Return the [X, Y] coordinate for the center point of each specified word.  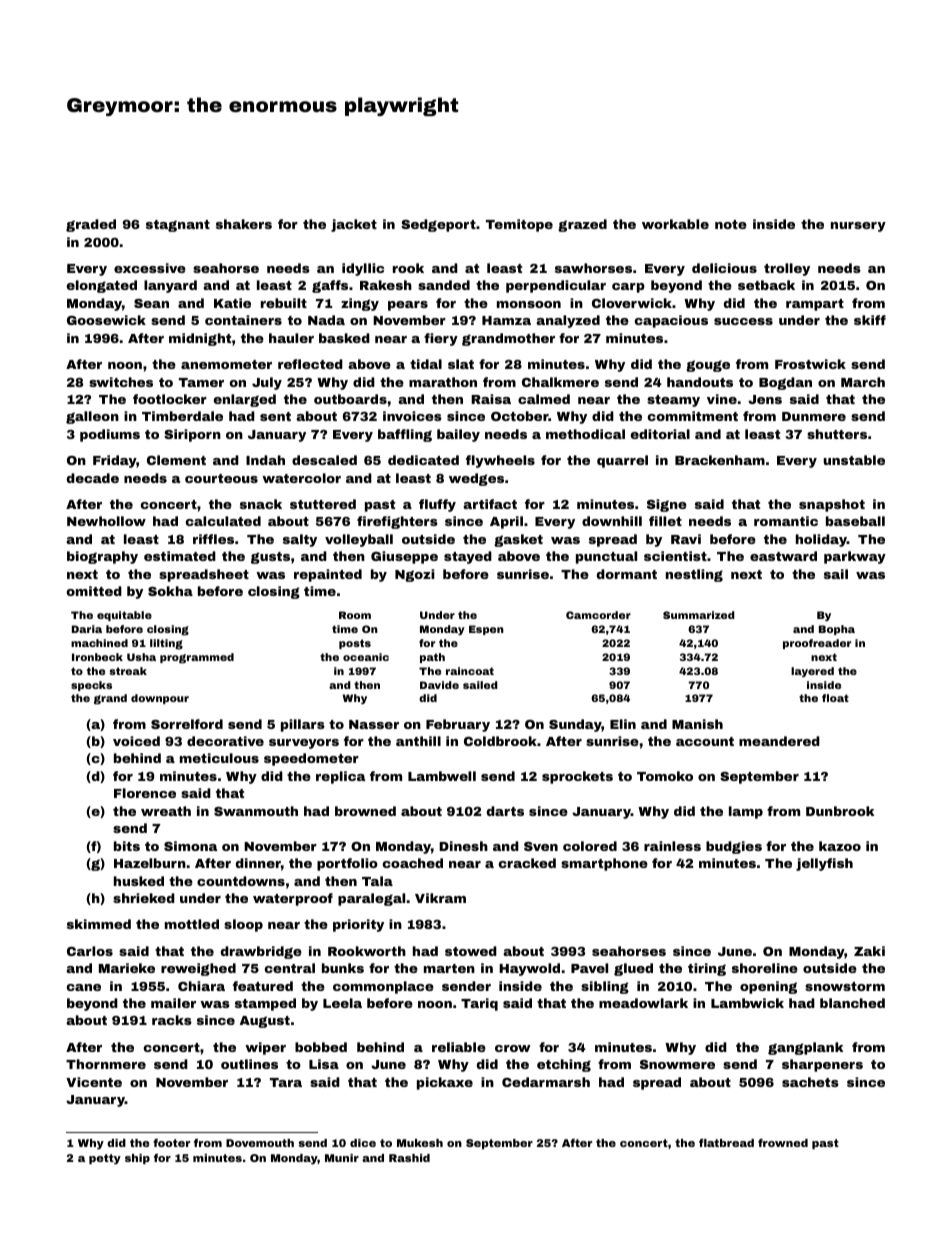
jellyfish [824, 864]
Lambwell [442, 776]
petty [105, 1159]
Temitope [519, 225]
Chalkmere [560, 382]
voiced [136, 741]
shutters [837, 434]
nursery [858, 227]
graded [91, 225]
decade [93, 478]
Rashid [409, 1158]
